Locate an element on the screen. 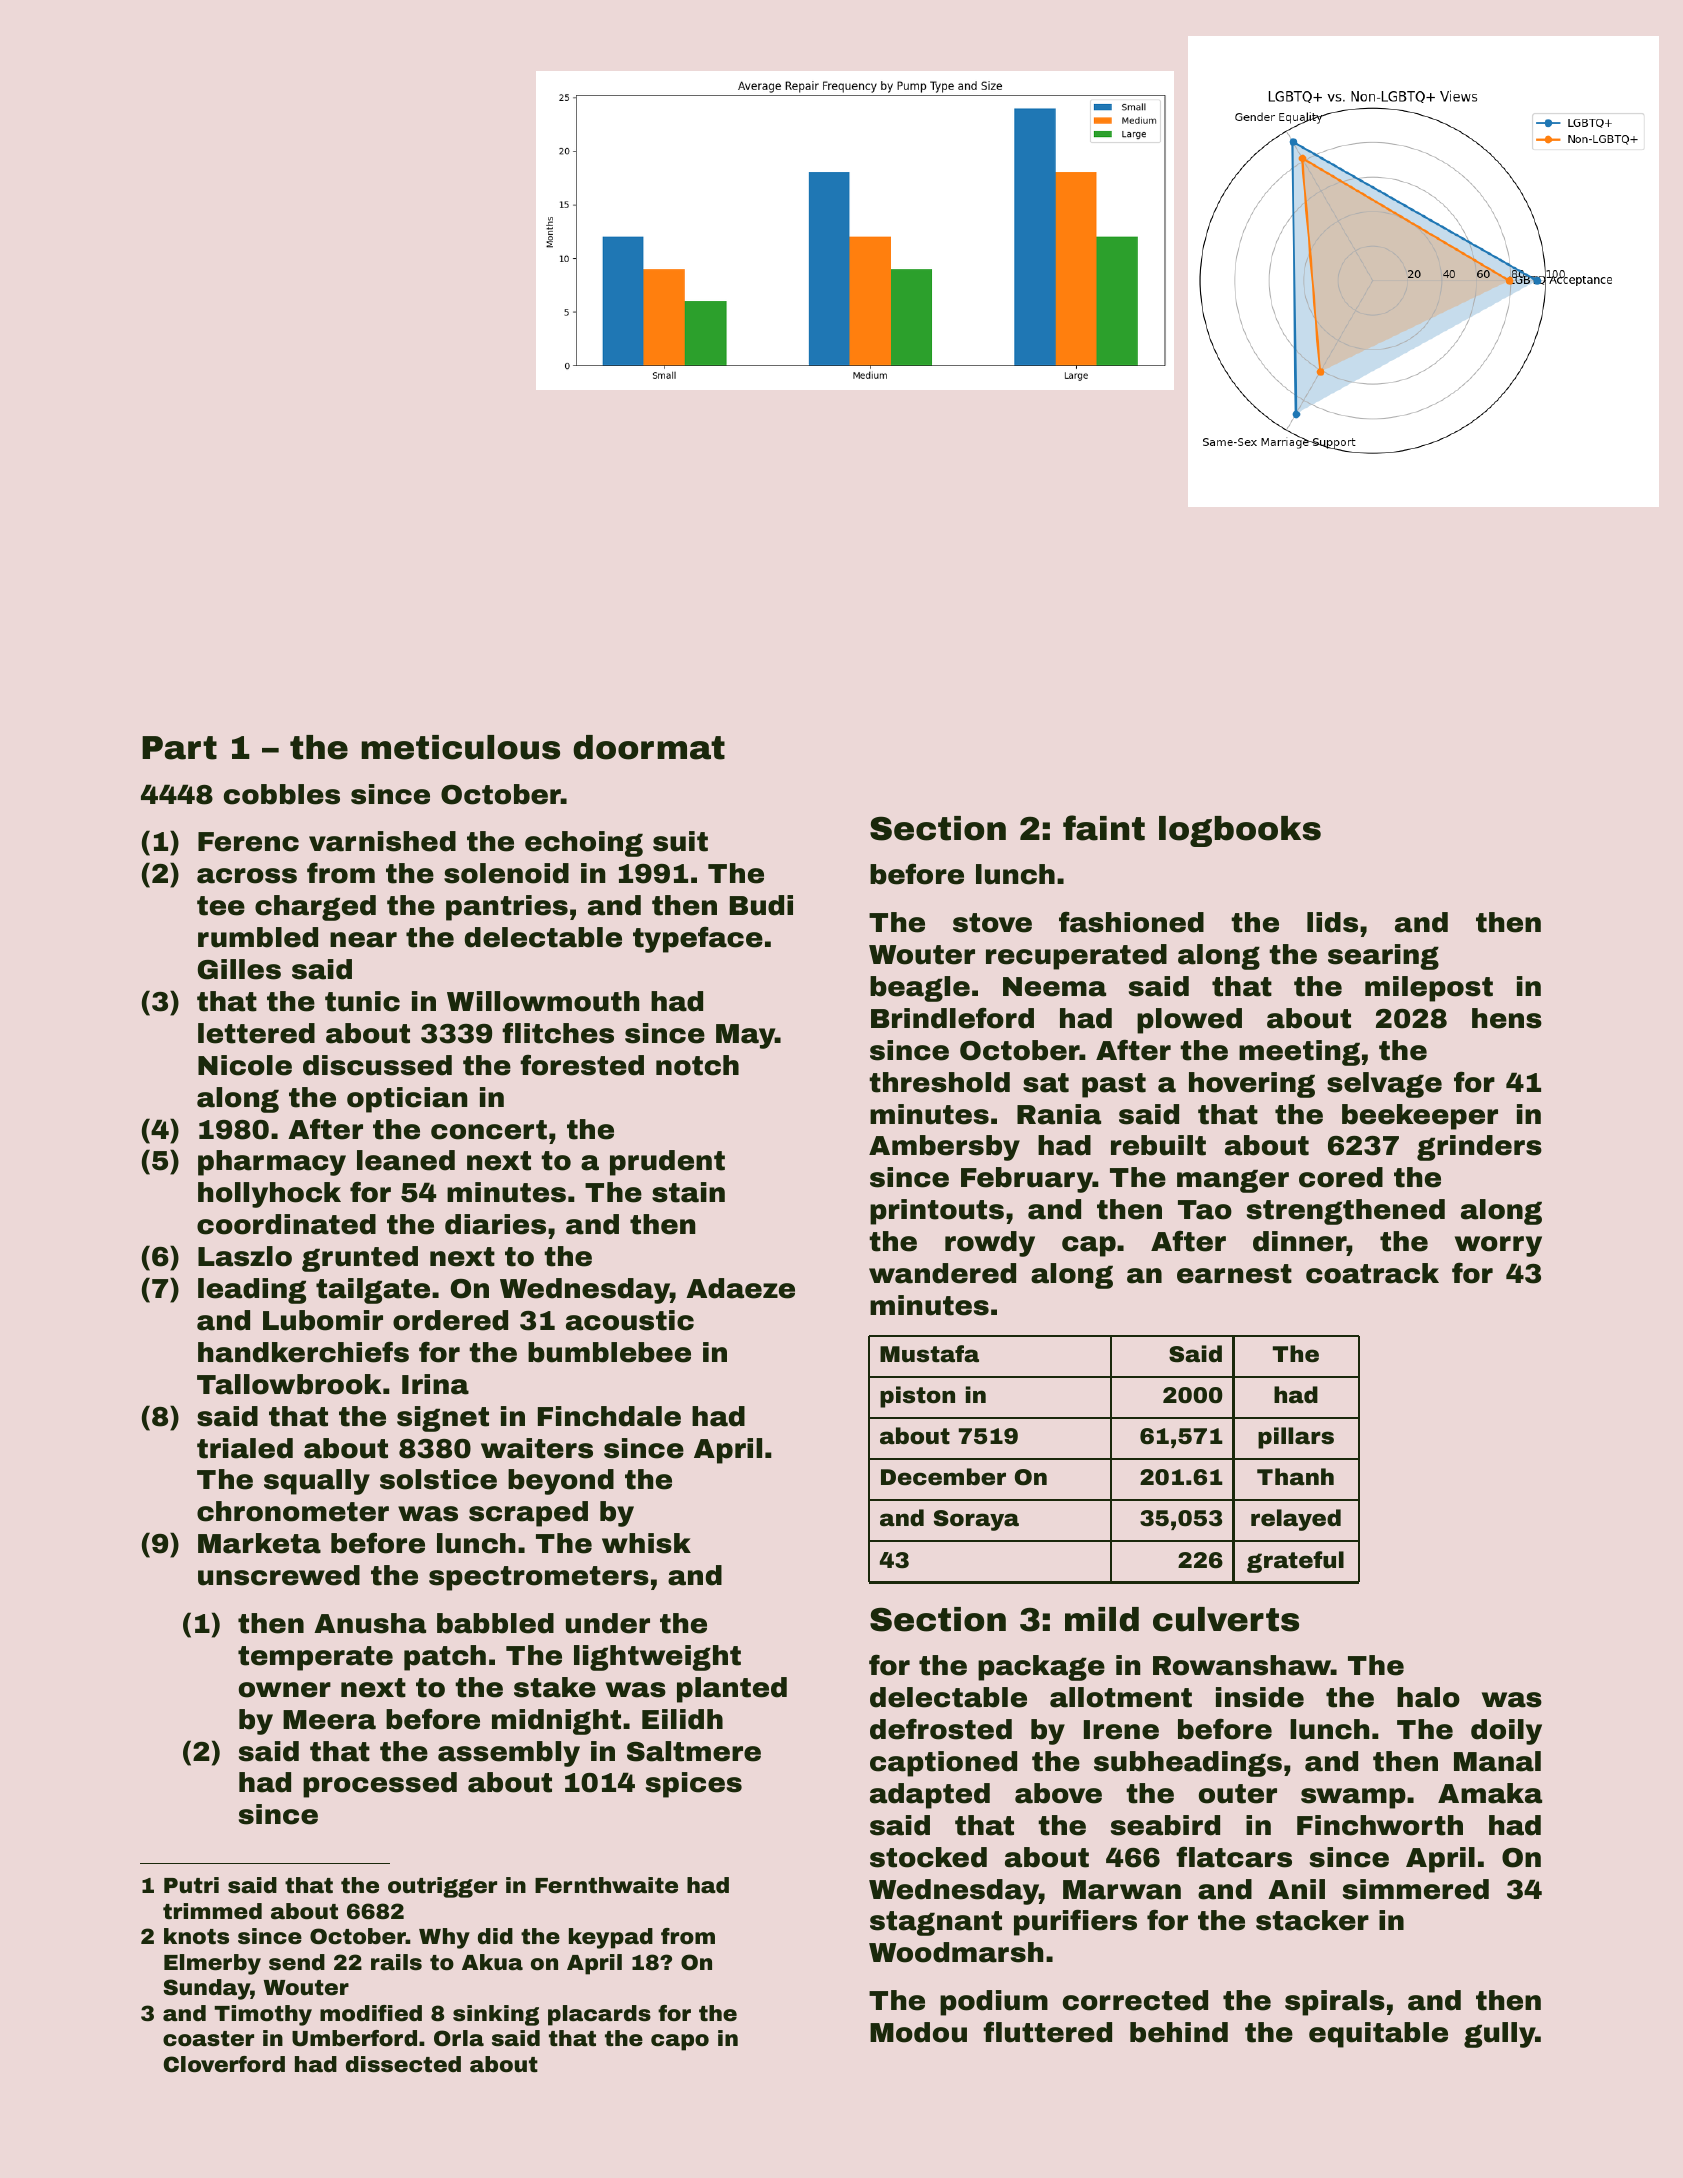  pillars is located at coordinates (1296, 1438).
